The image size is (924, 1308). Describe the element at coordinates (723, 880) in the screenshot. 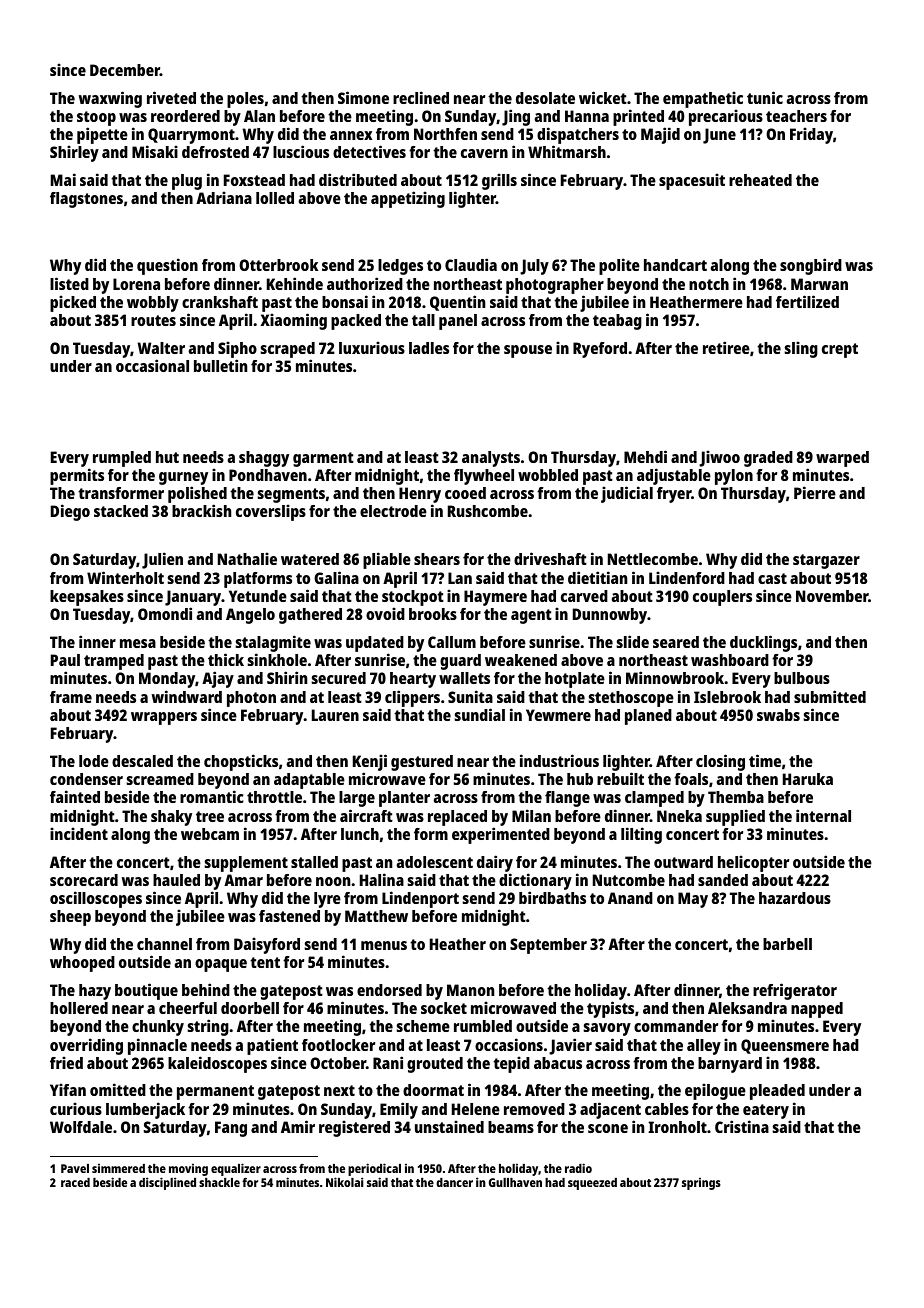

I see `sanded` at that location.
